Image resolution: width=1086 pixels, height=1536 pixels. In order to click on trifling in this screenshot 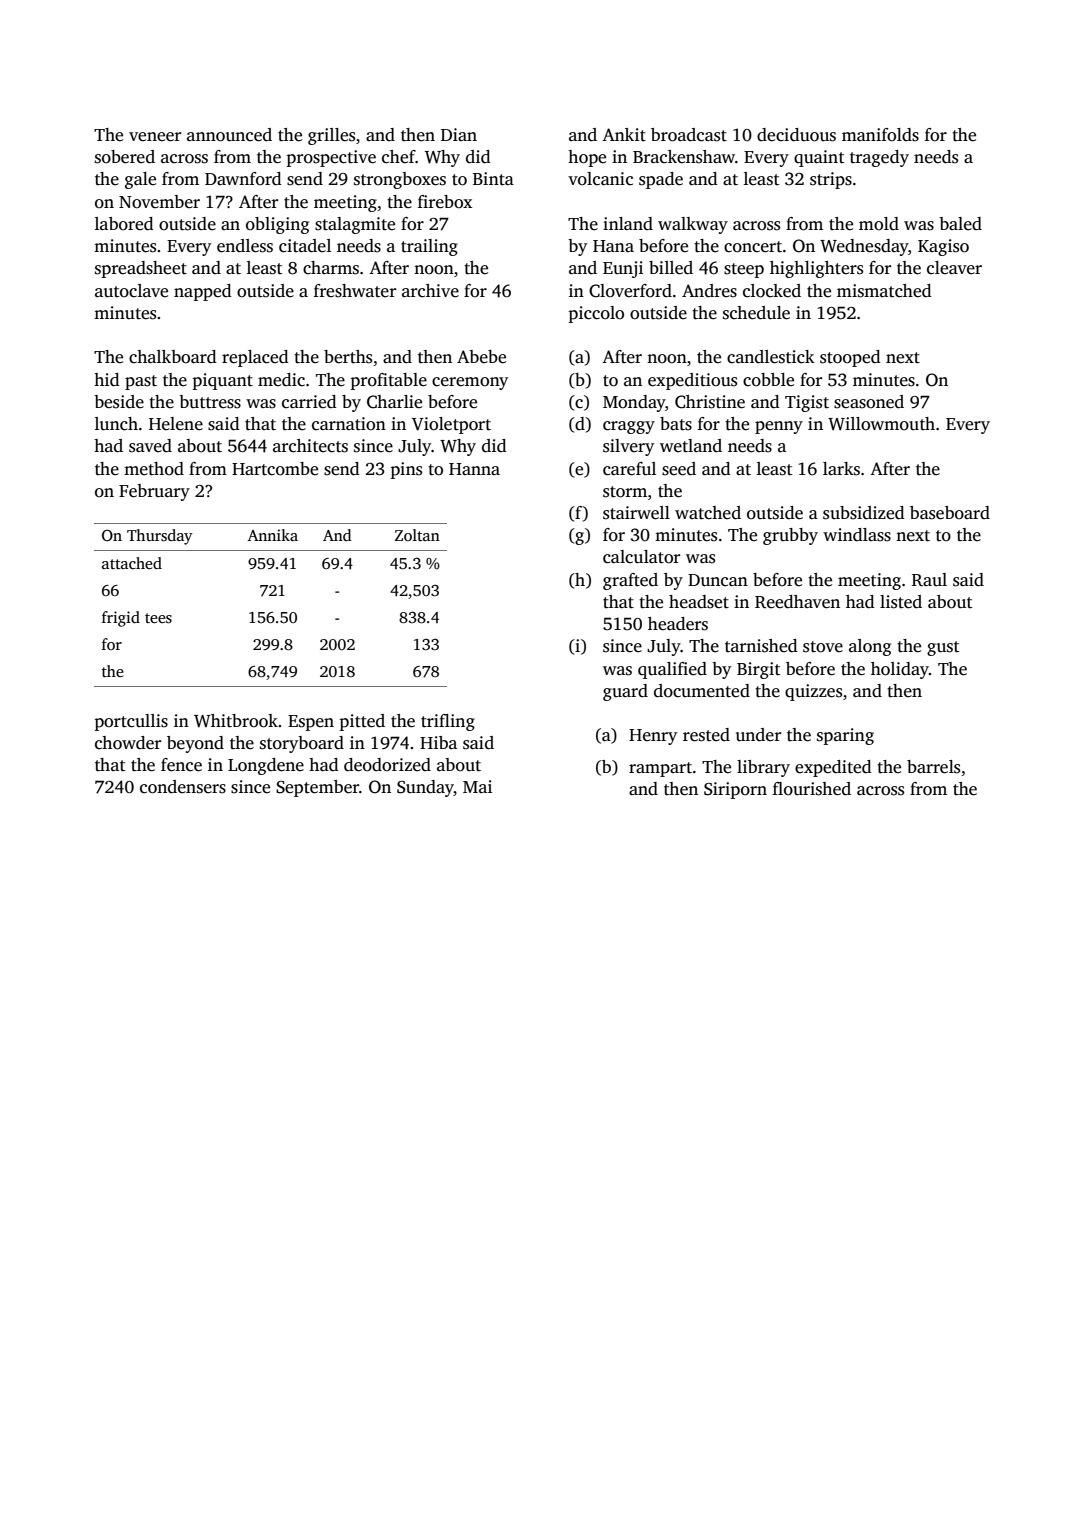, I will do `click(448, 722)`.
